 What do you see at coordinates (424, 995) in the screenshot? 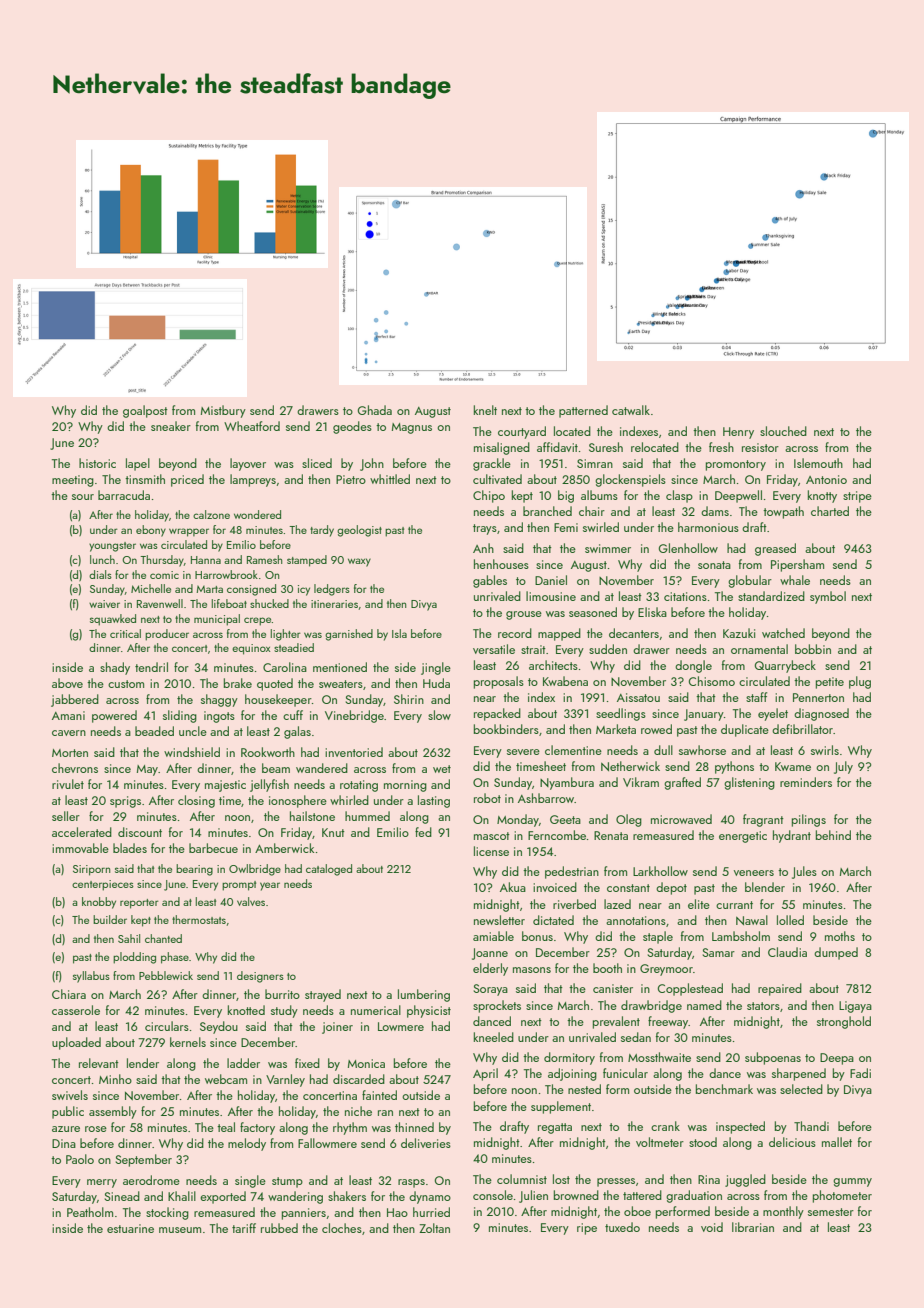
I see `lumbering` at bounding box center [424, 995].
